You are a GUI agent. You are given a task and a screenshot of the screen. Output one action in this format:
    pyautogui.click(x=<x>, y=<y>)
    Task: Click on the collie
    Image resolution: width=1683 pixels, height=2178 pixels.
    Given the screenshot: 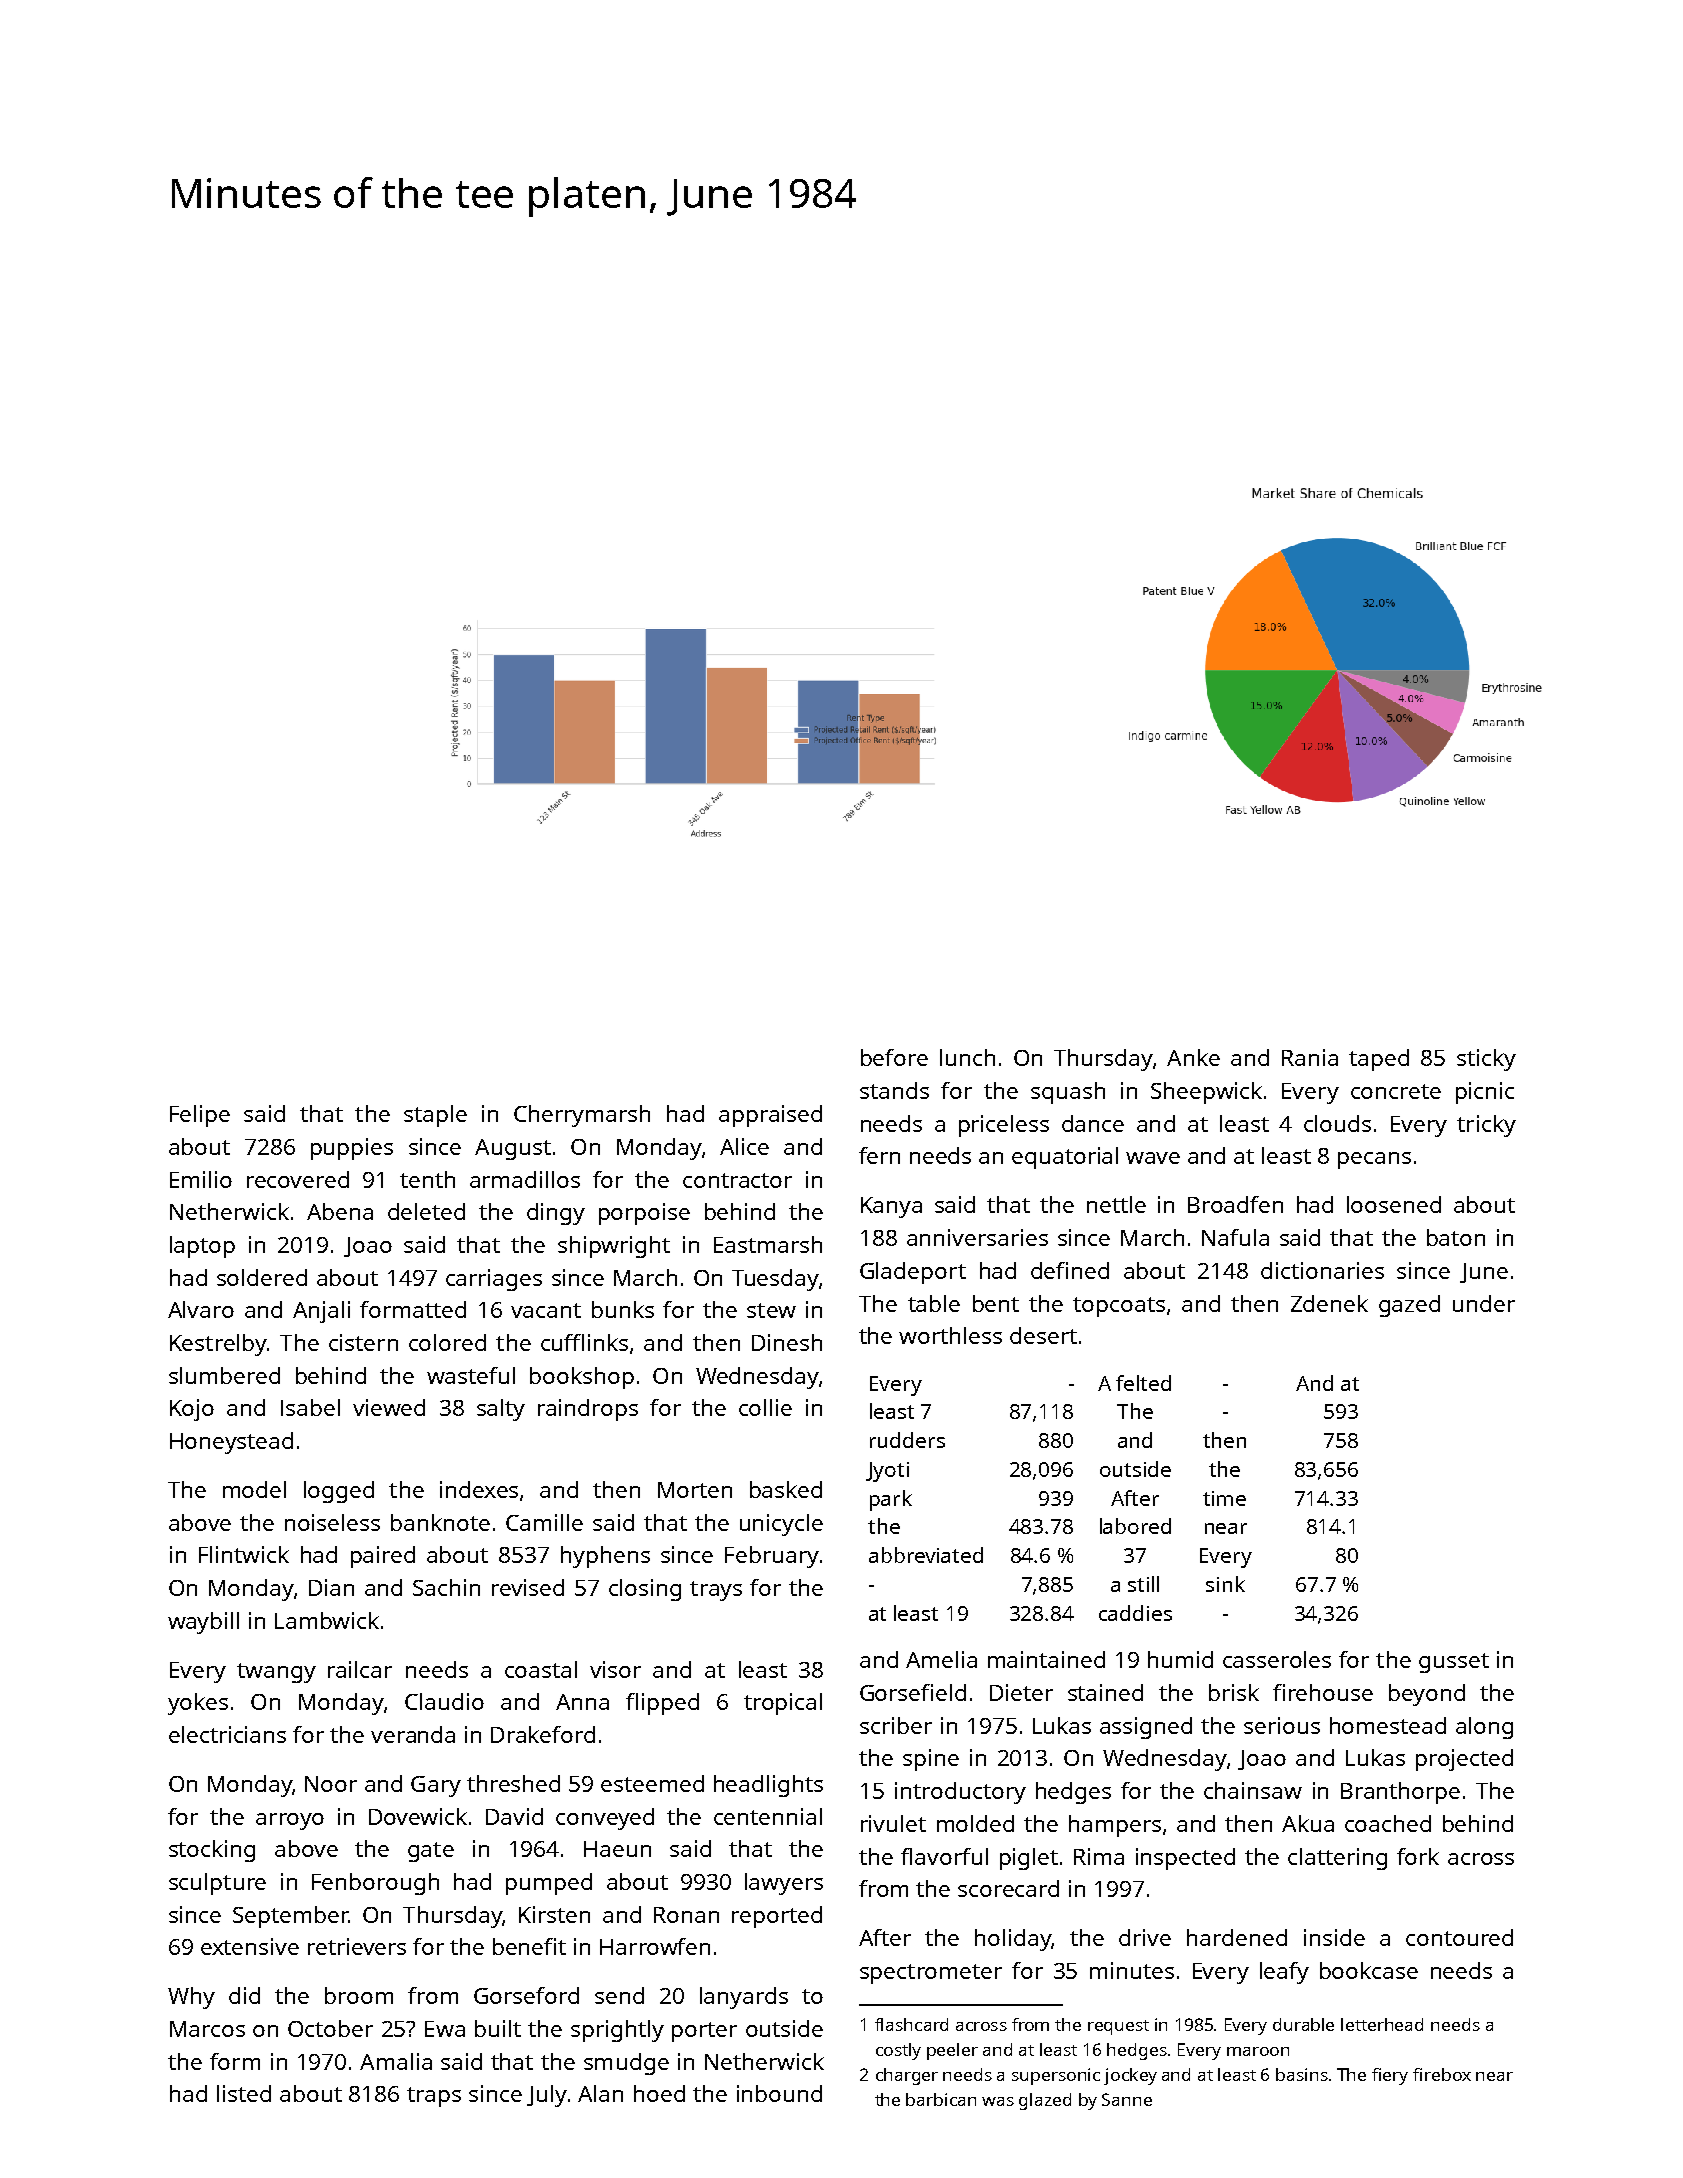 What is the action you would take?
    pyautogui.click(x=765, y=1407)
